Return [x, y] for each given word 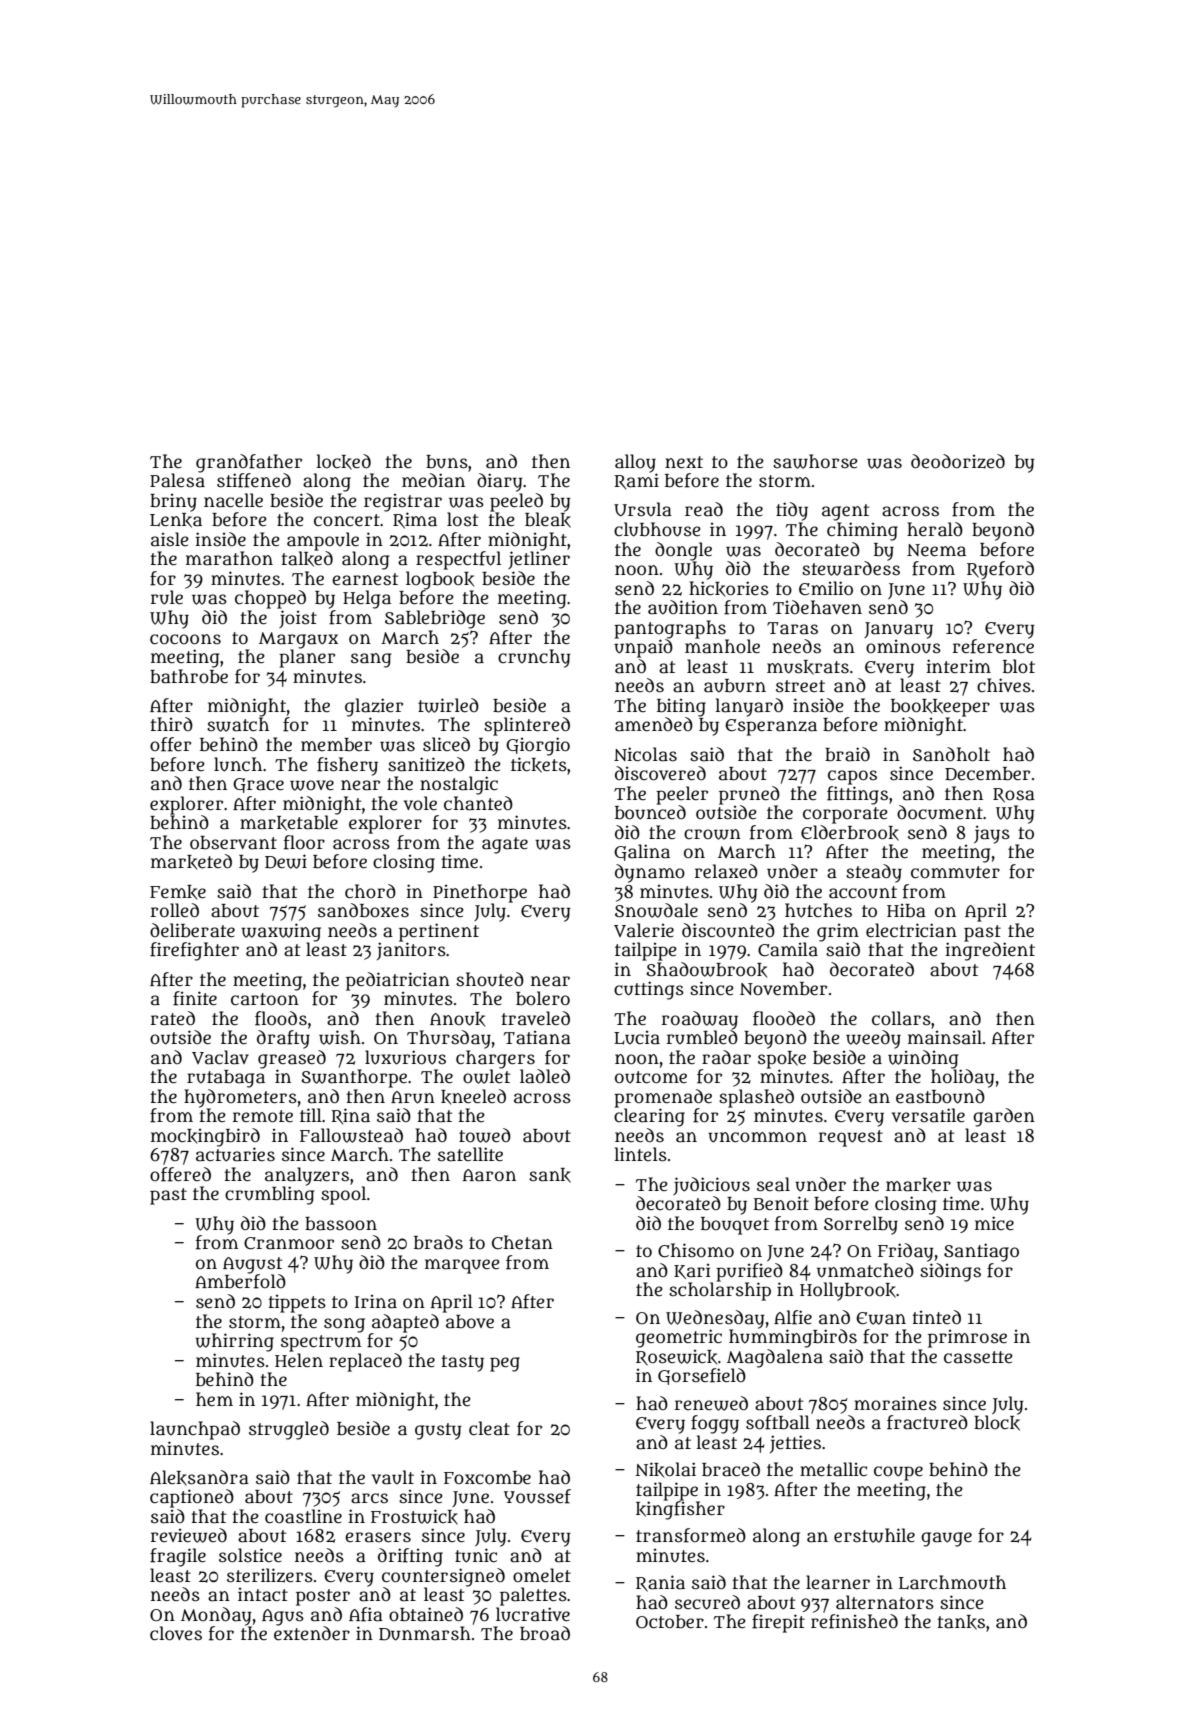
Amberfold [240, 1281]
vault [393, 1477]
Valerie [644, 930]
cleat [489, 1428]
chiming [862, 531]
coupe [898, 1473]
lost [462, 519]
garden [1004, 1117]
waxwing [281, 932]
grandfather [249, 463]
